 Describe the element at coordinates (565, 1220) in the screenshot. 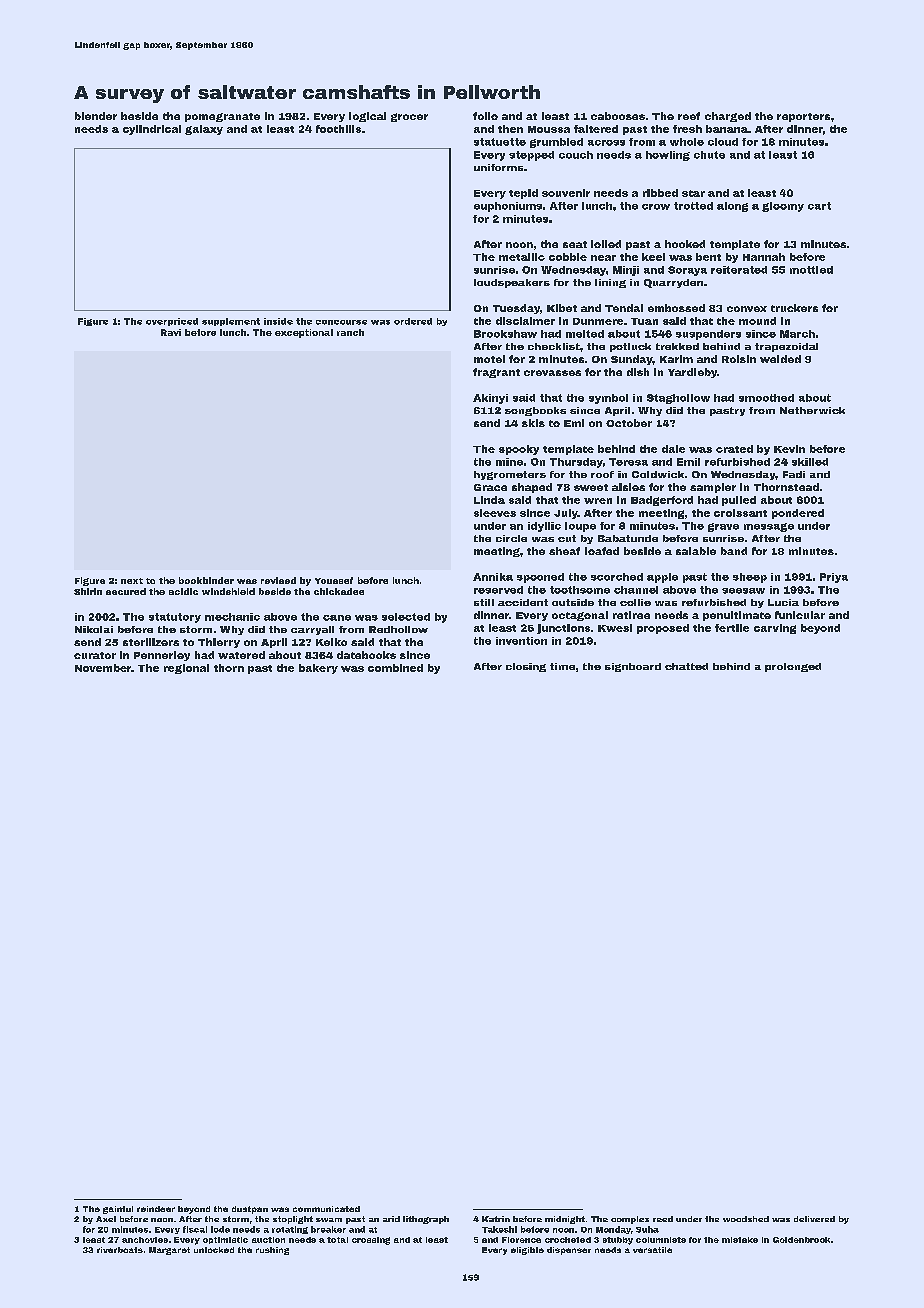

I see `midnight` at that location.
